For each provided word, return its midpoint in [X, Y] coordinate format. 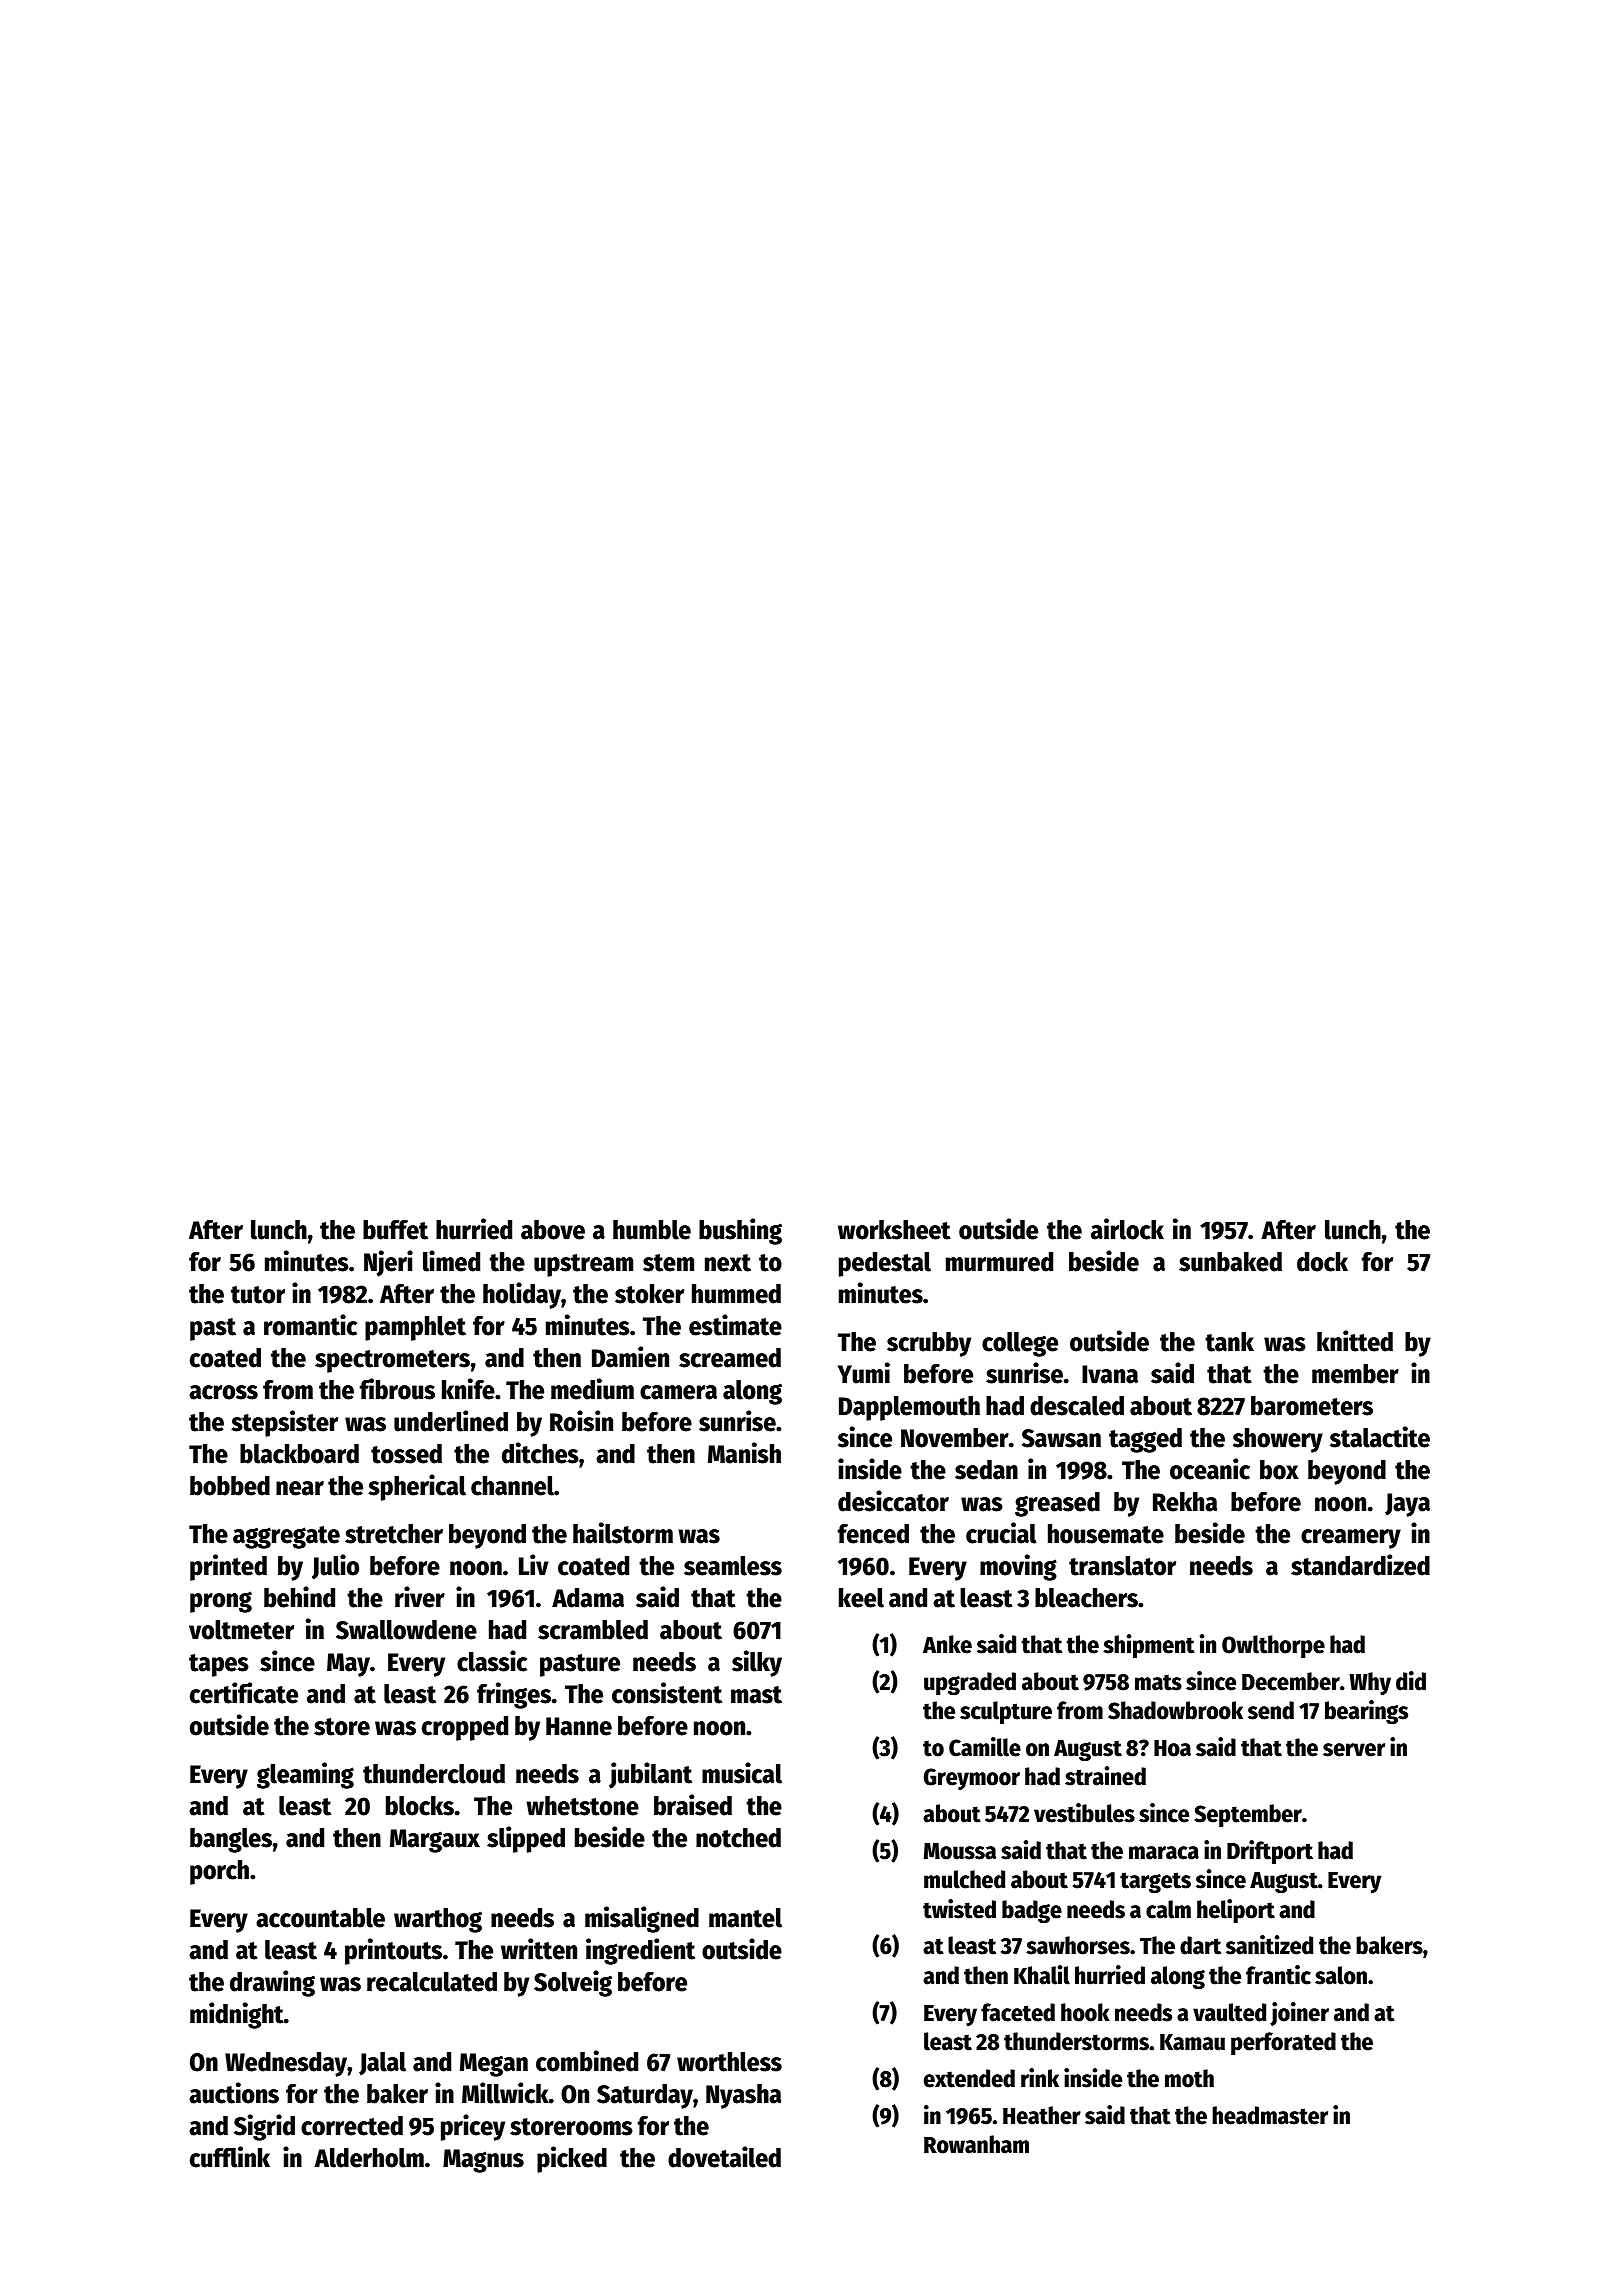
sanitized [1269, 1945]
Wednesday [286, 2064]
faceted [1018, 2012]
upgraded [970, 1683]
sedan [986, 1470]
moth [1189, 2078]
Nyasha [743, 2096]
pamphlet [415, 1328]
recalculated [432, 1982]
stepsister [284, 1423]
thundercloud [434, 1774]
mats [1158, 1682]
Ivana [1110, 1374]
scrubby [929, 1344]
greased [1057, 1504]
